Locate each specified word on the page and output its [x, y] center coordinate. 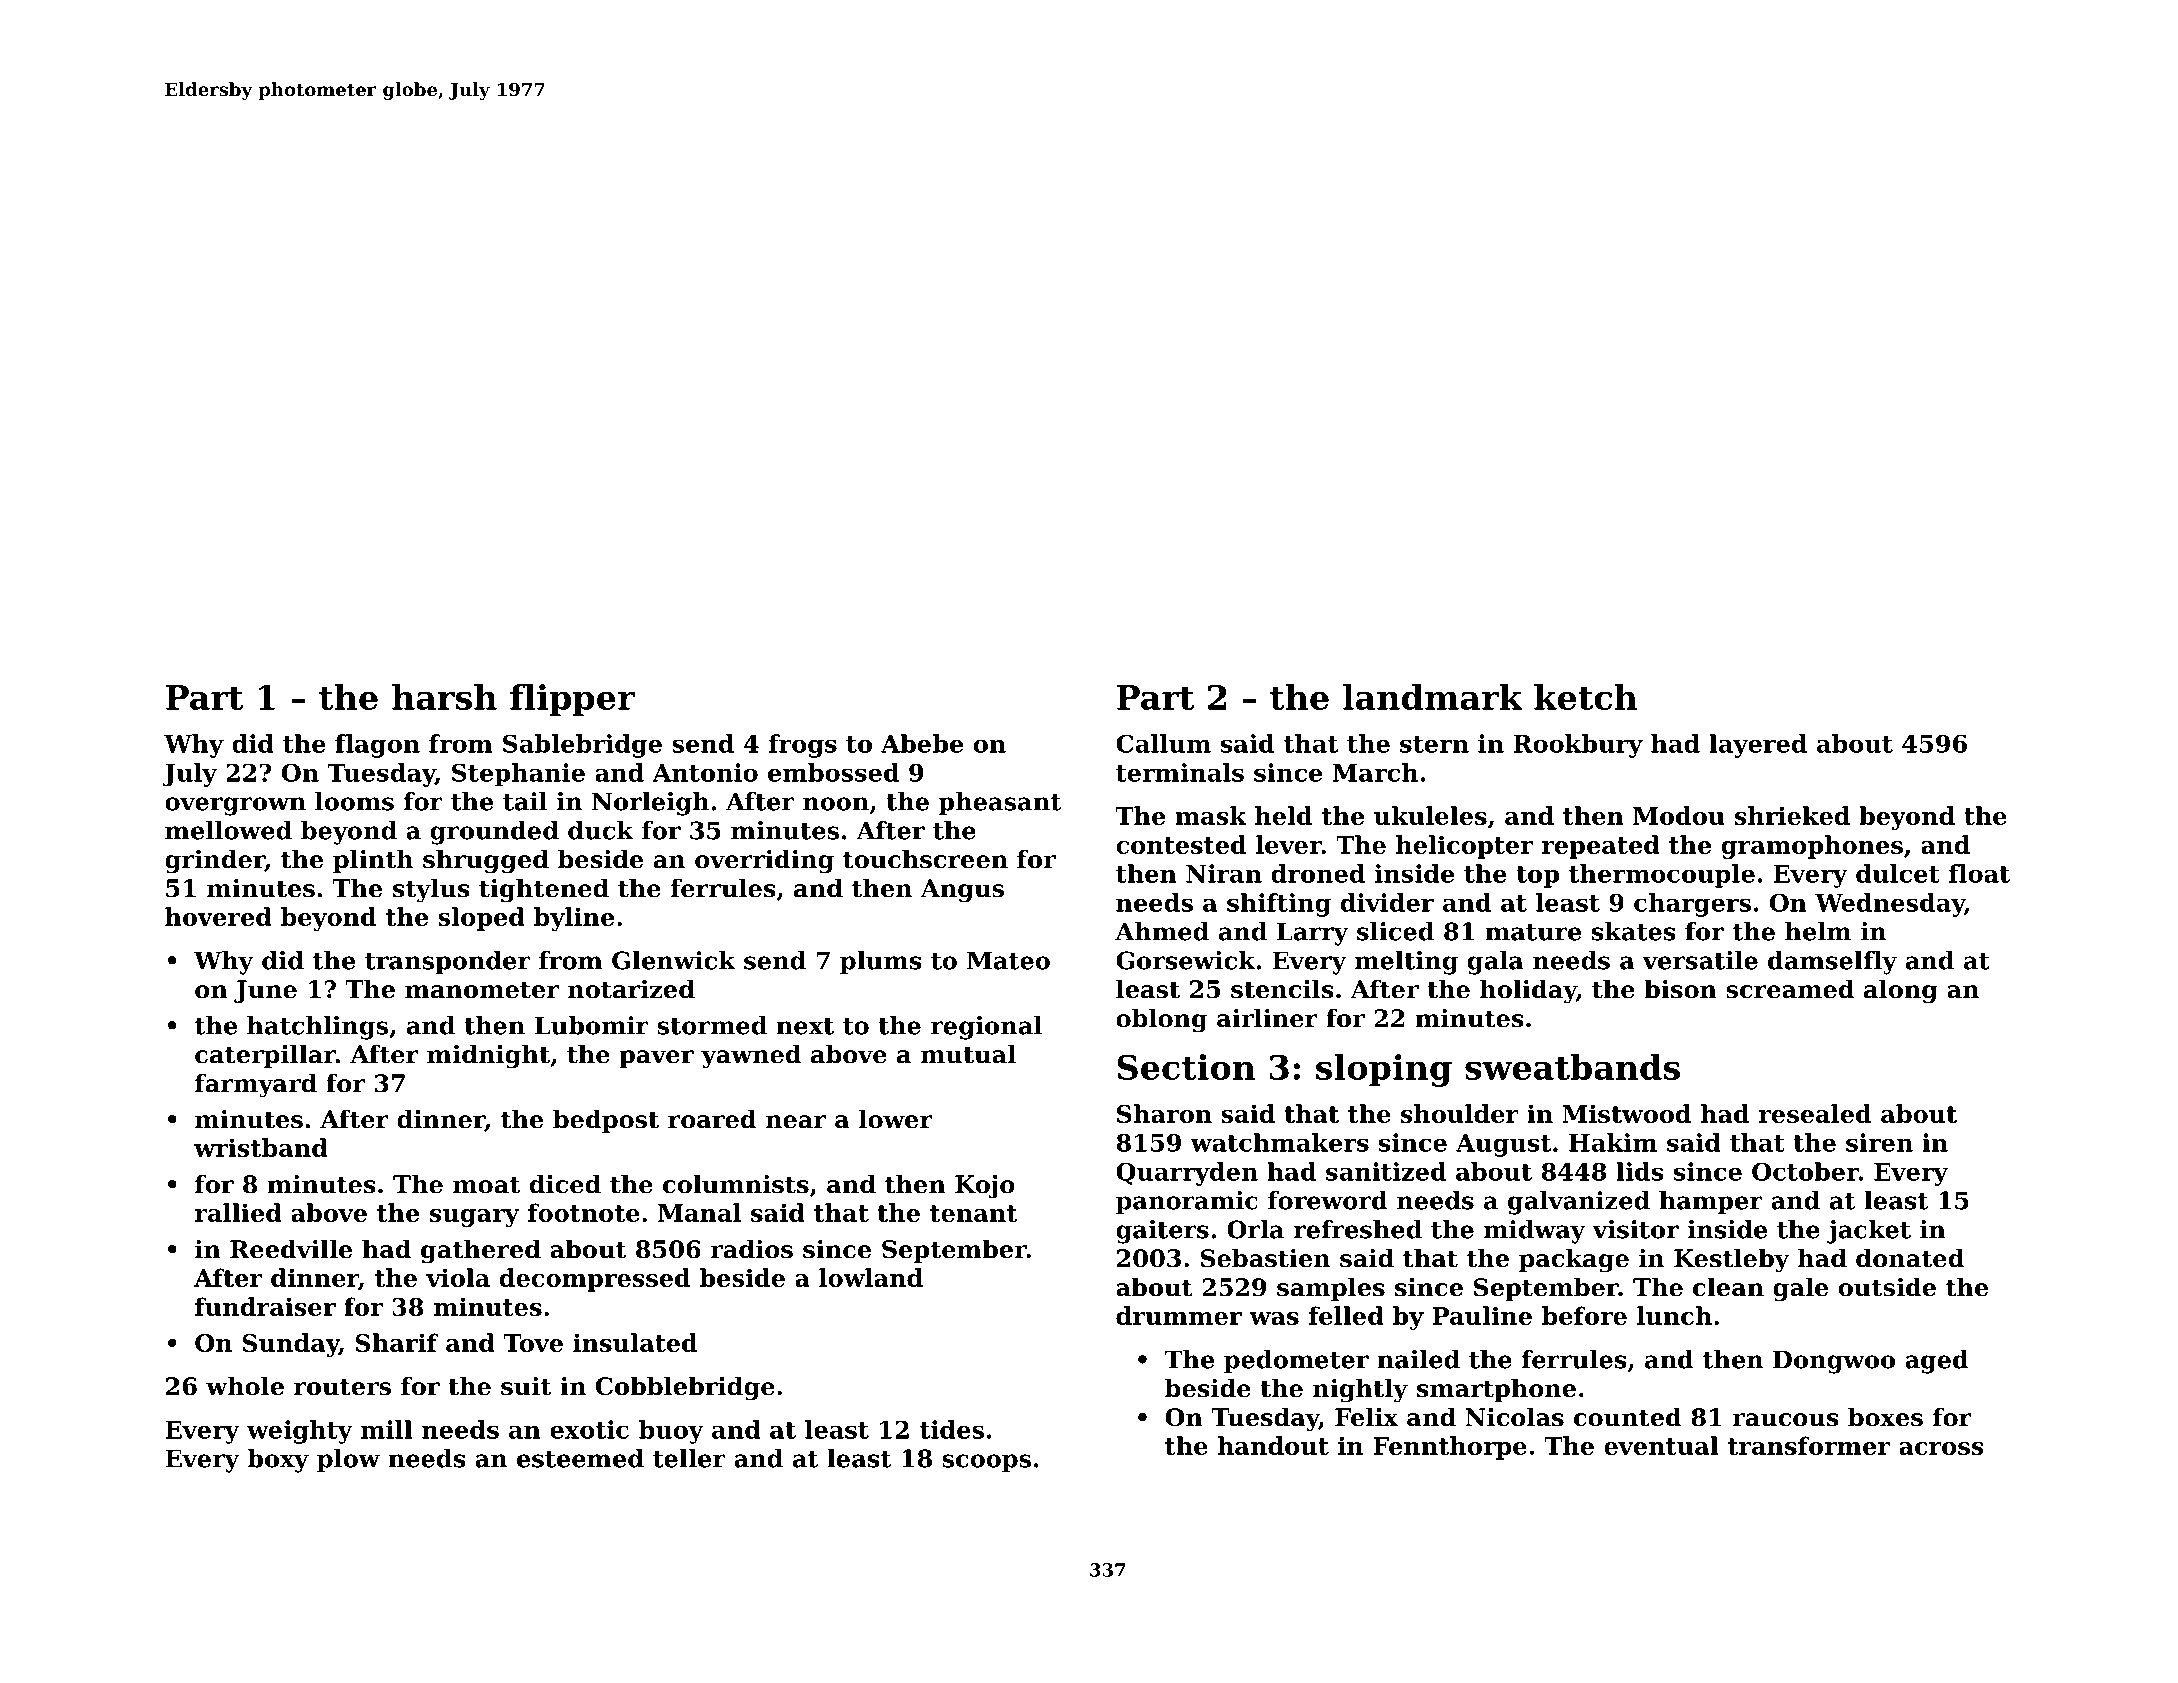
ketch [1585, 697]
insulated [635, 1342]
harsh [444, 697]
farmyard [256, 1085]
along [1901, 991]
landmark [1432, 697]
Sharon [1164, 1113]
